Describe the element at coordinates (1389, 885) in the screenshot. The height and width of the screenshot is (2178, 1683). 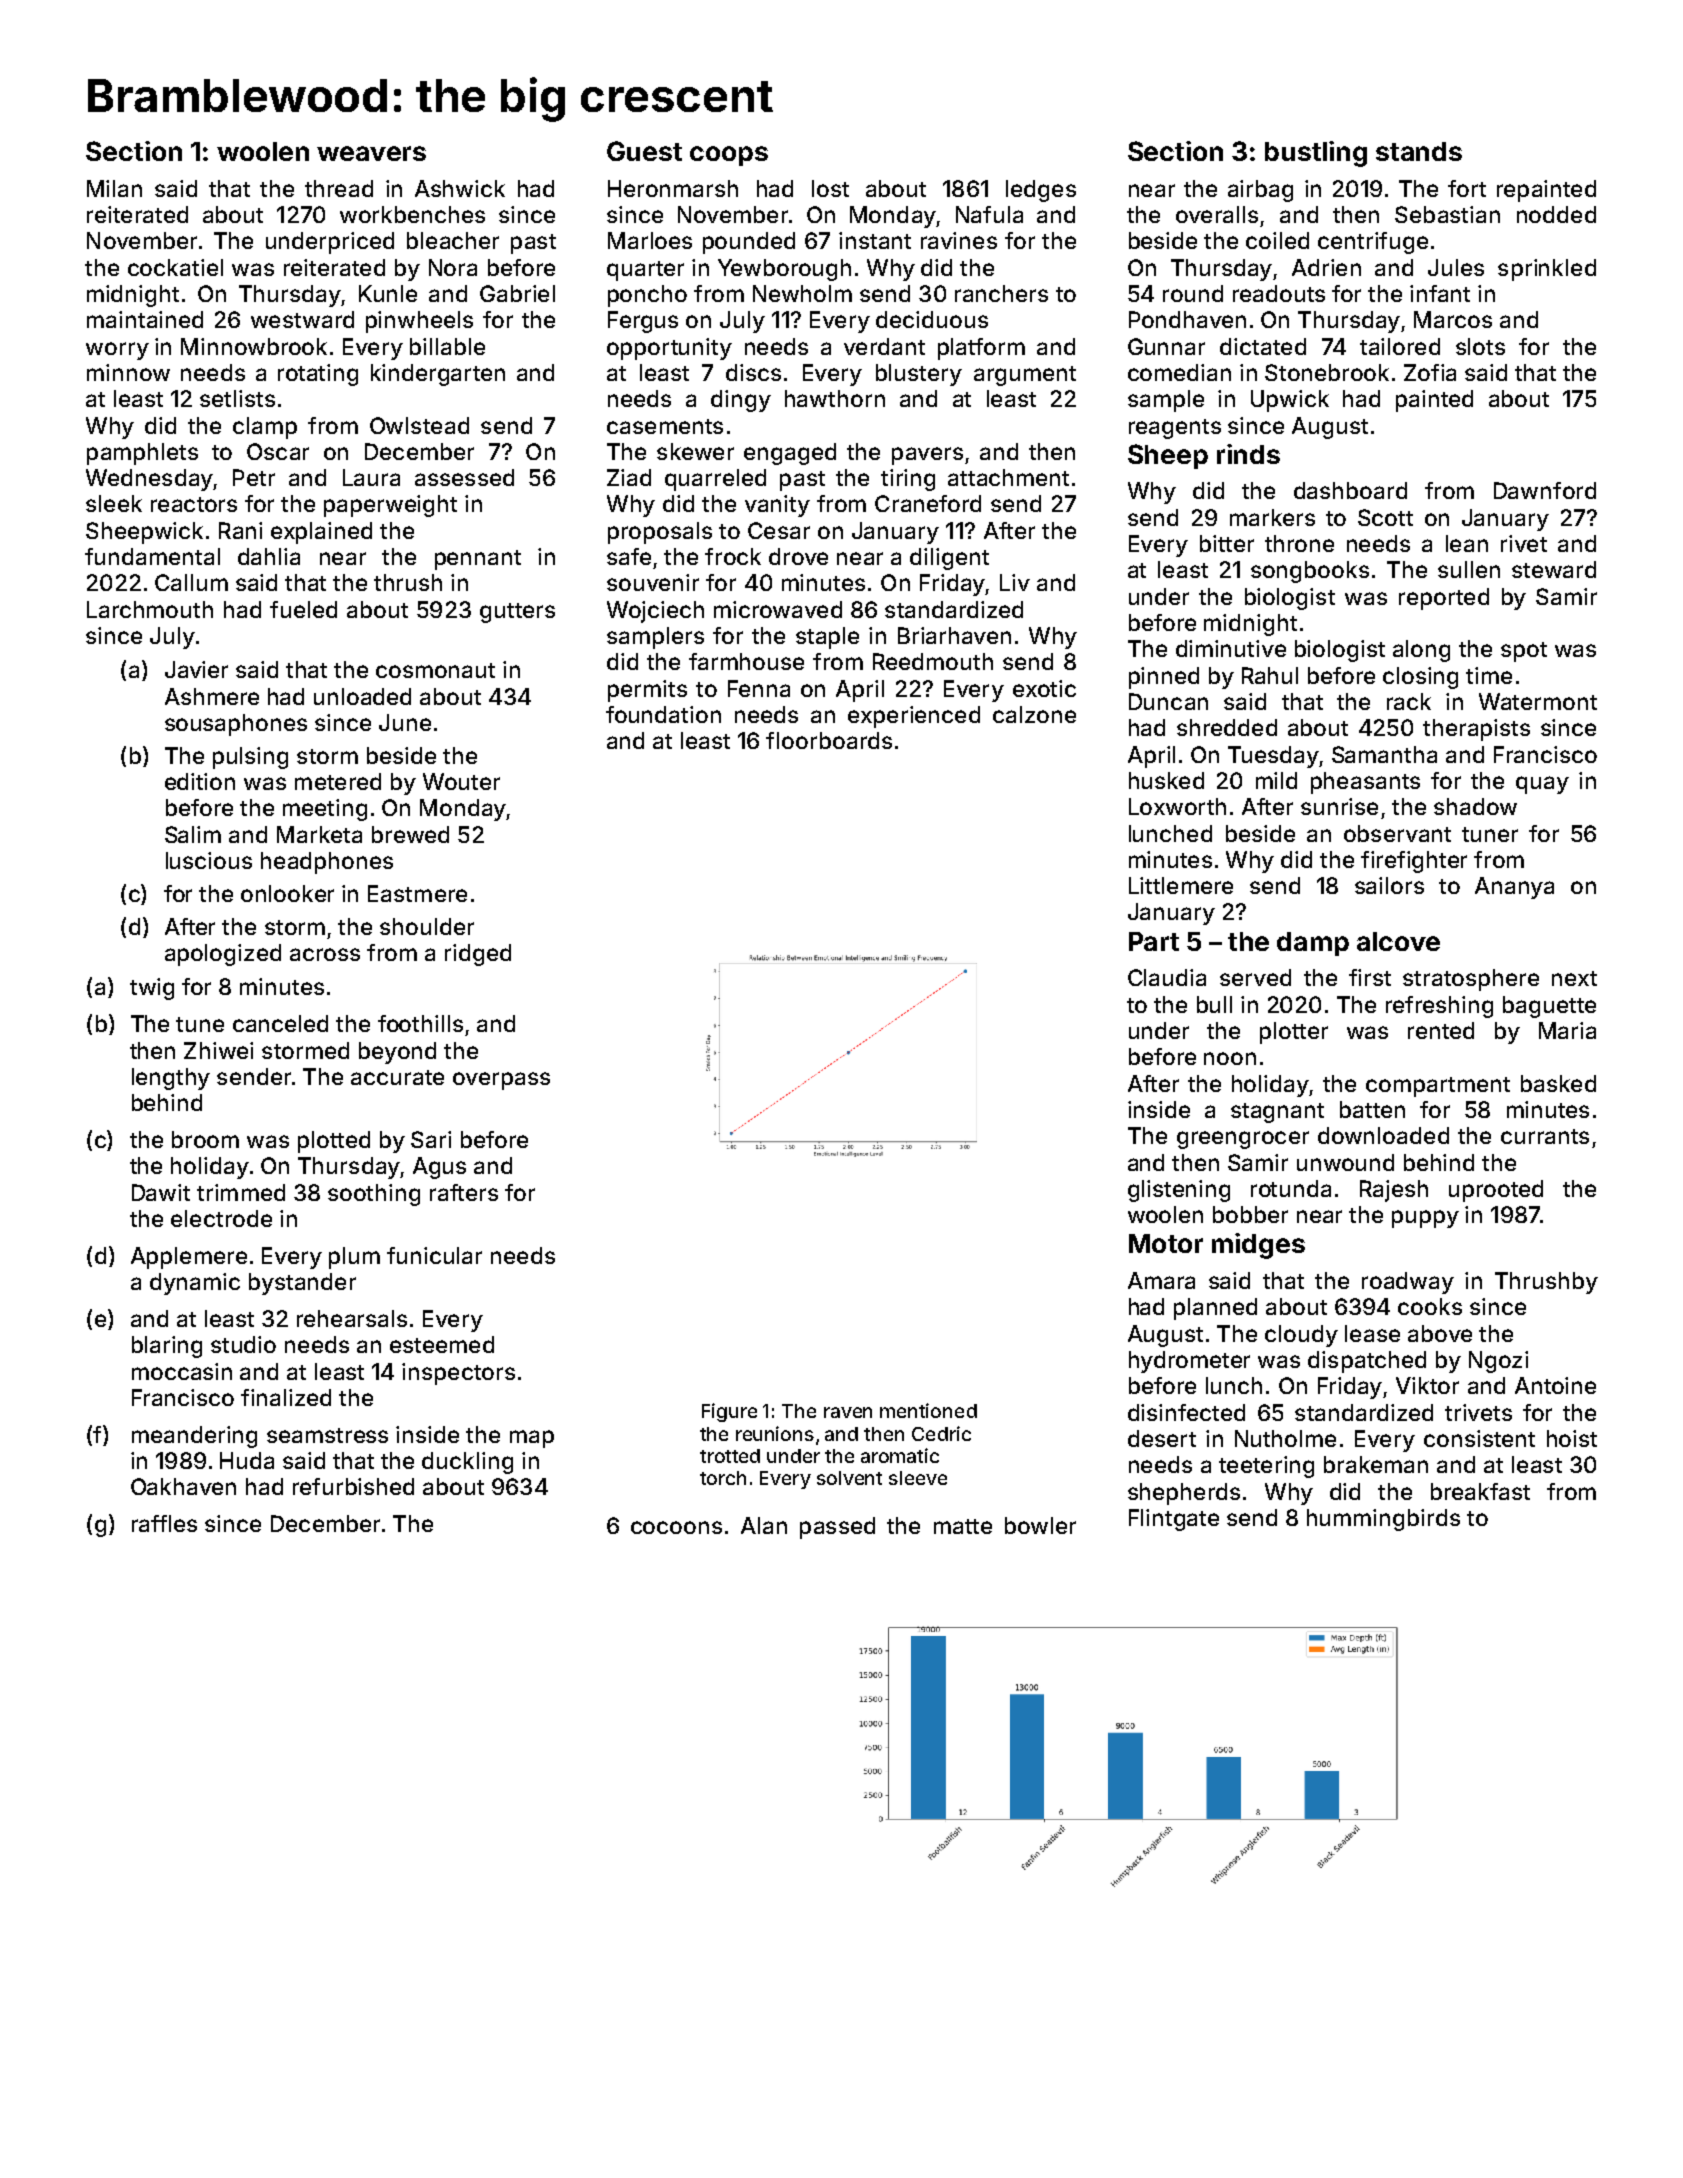
I see `sailors` at that location.
